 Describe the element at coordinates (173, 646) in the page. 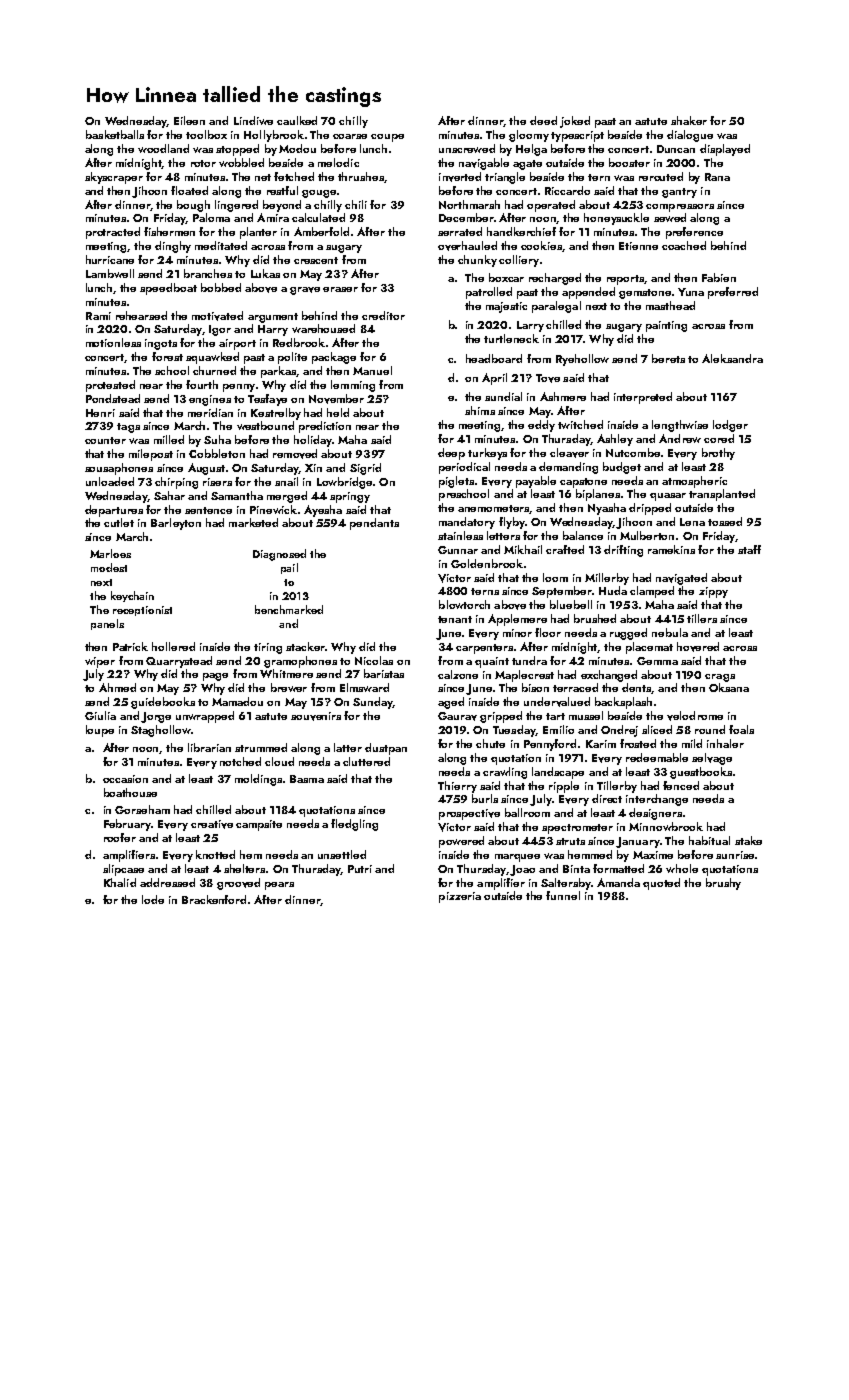

I see `hollered` at that location.
